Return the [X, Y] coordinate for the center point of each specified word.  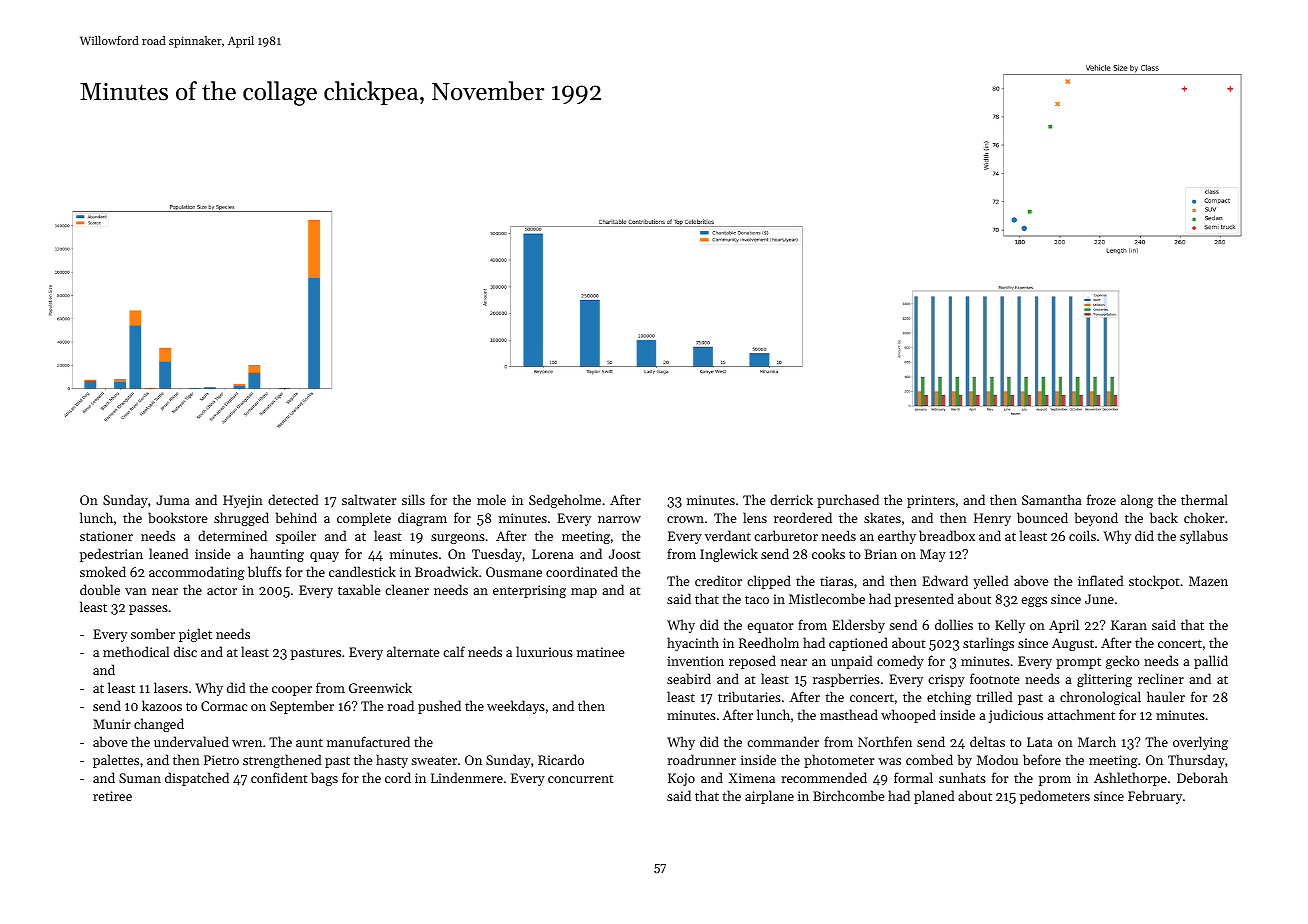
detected [293, 499]
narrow [619, 519]
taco [757, 600]
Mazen [1208, 581]
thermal [1204, 499]
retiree [112, 796]
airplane [769, 797]
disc [185, 651]
